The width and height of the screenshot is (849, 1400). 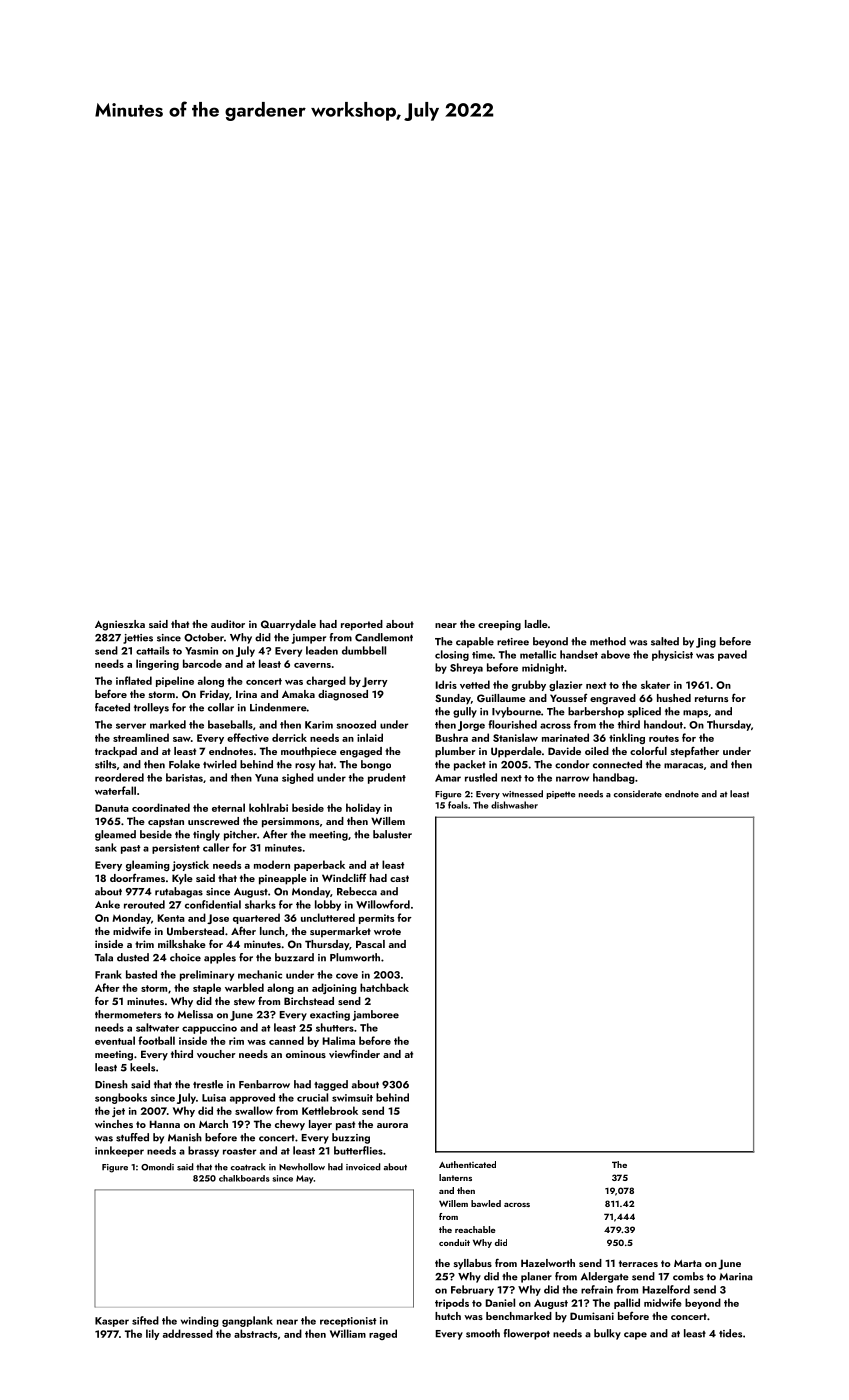 What do you see at coordinates (121, 1098) in the screenshot?
I see `songbooks` at bounding box center [121, 1098].
